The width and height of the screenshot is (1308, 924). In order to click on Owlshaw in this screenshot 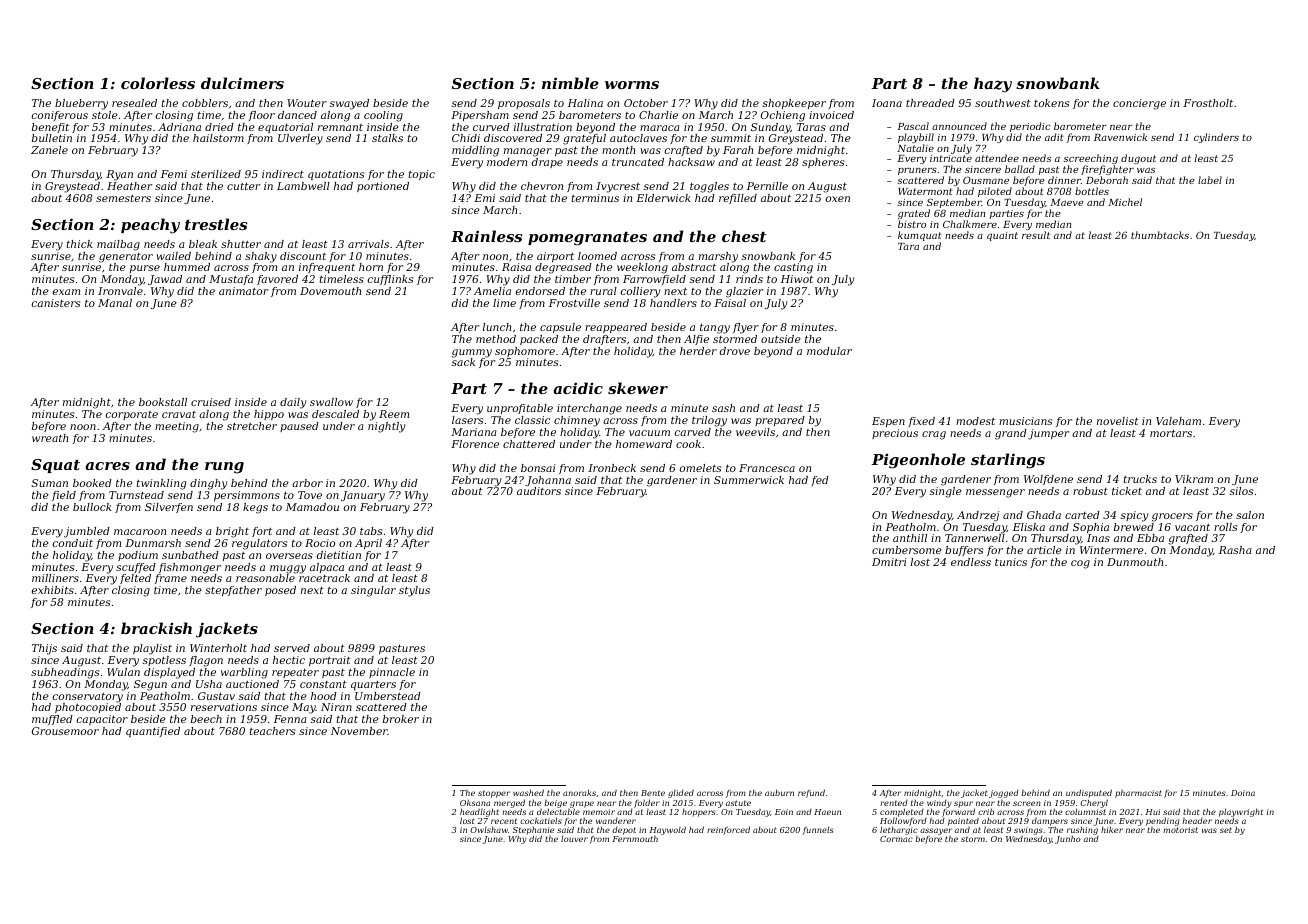, I will do `click(489, 829)`.
